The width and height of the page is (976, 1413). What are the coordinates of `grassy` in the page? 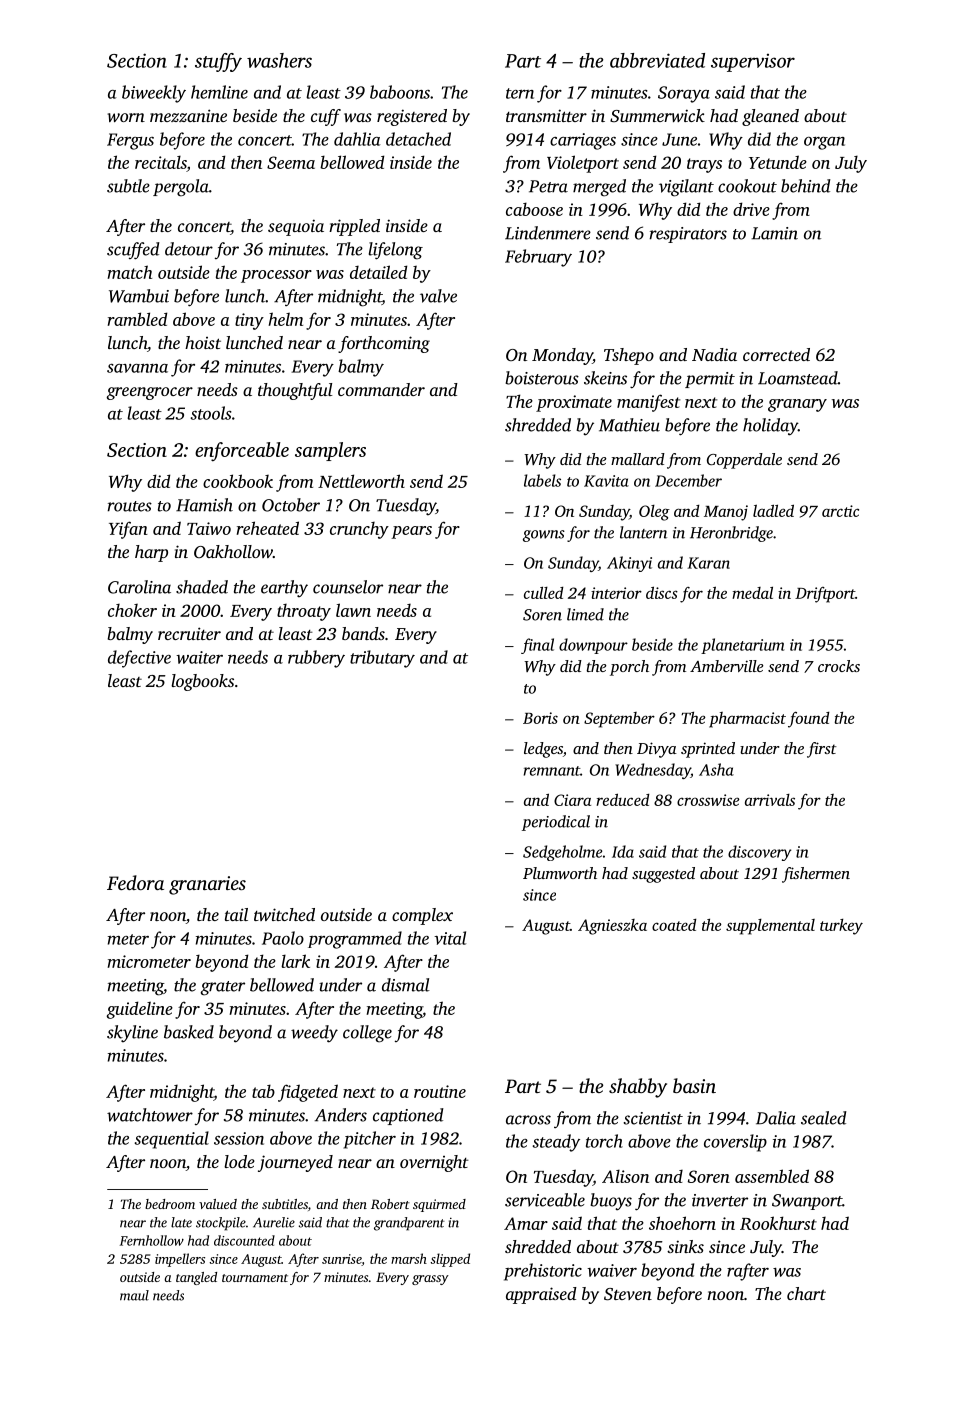 It's located at (430, 1280).
